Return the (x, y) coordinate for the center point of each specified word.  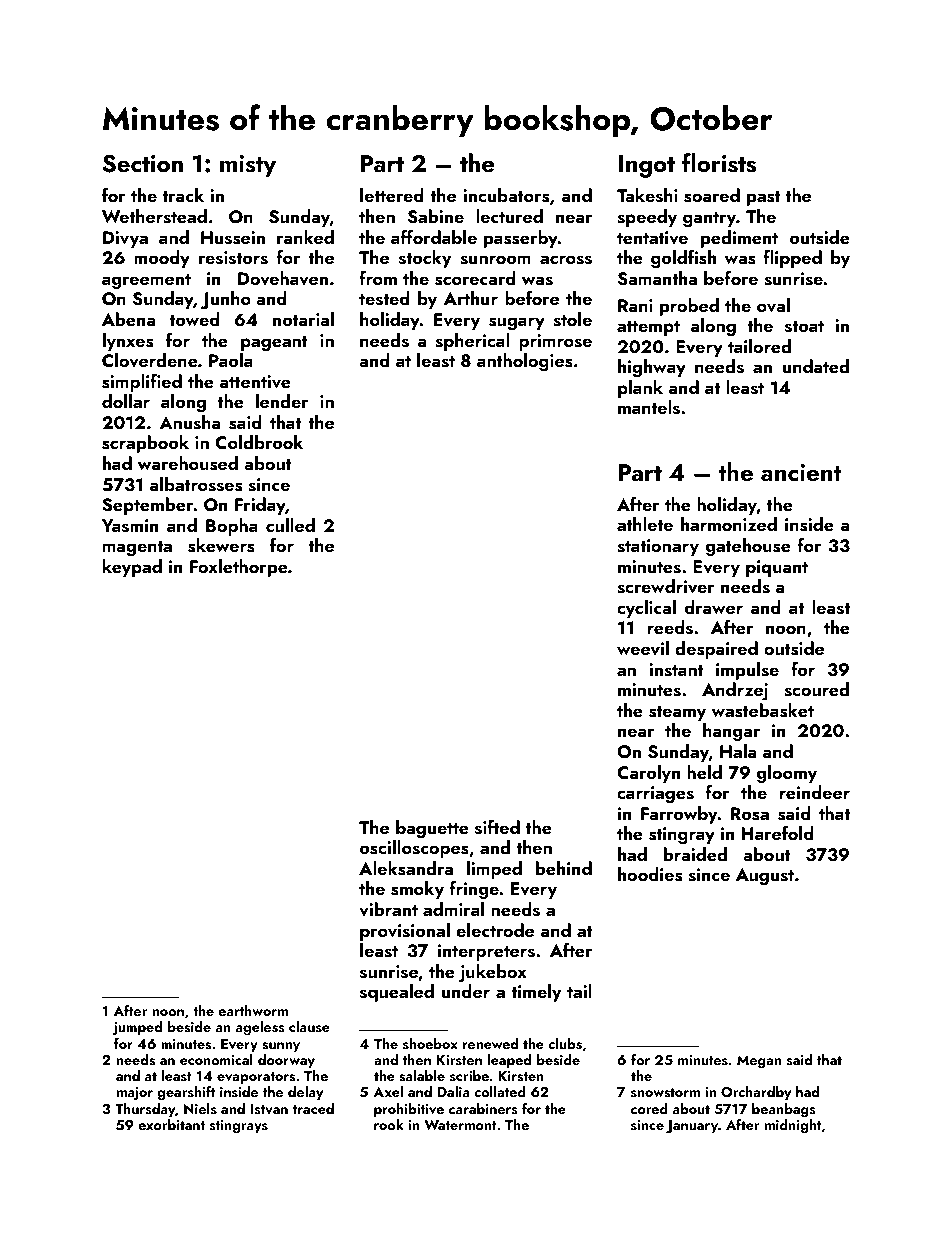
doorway (286, 1061)
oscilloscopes (414, 849)
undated (816, 366)
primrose (555, 342)
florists (719, 163)
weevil (643, 648)
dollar (126, 401)
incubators (506, 195)
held (704, 772)
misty (248, 166)
